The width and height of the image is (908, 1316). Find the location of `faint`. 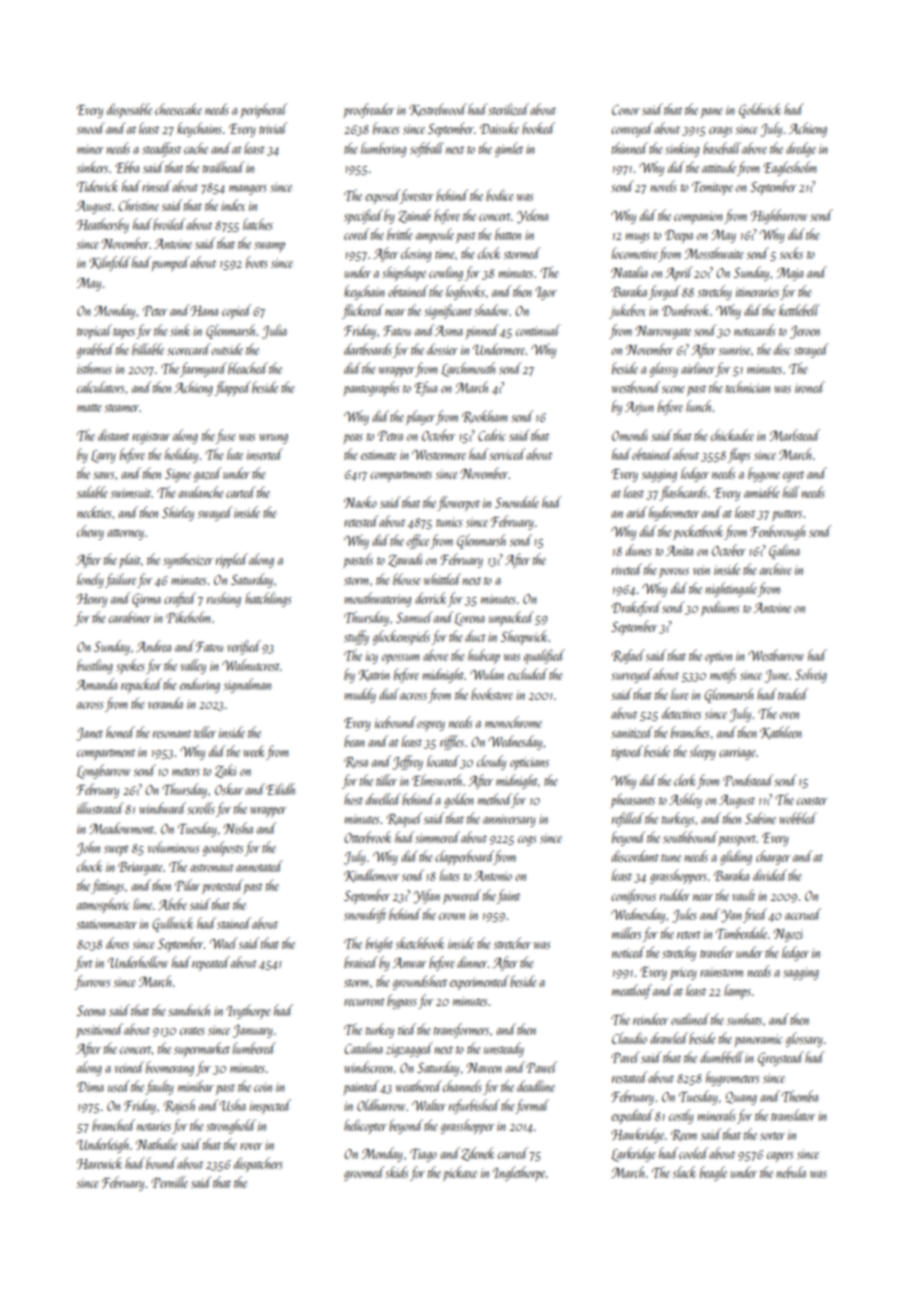

faint is located at coordinates (508, 896).
